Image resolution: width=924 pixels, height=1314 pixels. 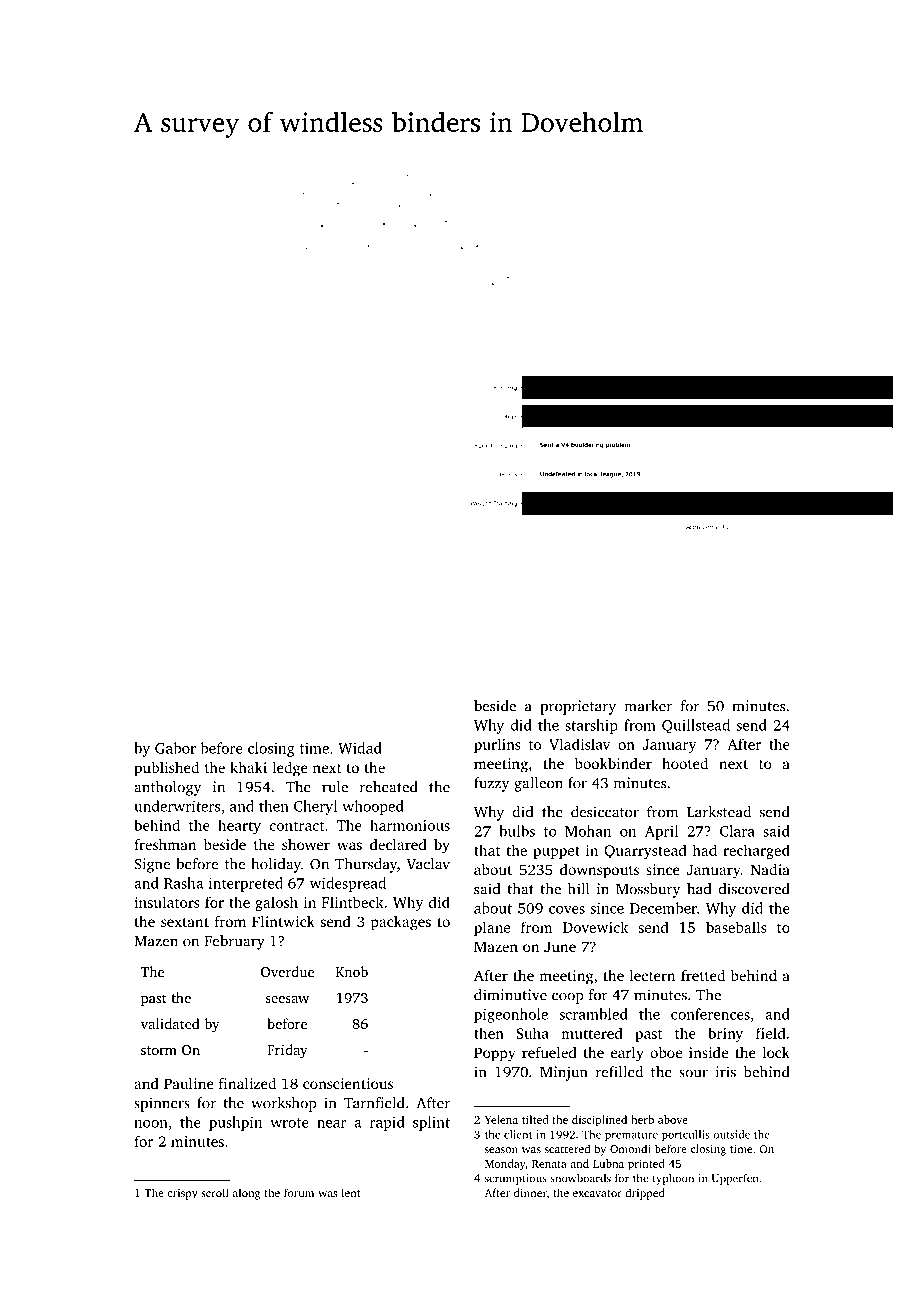 I want to click on proprietary, so click(x=578, y=707).
